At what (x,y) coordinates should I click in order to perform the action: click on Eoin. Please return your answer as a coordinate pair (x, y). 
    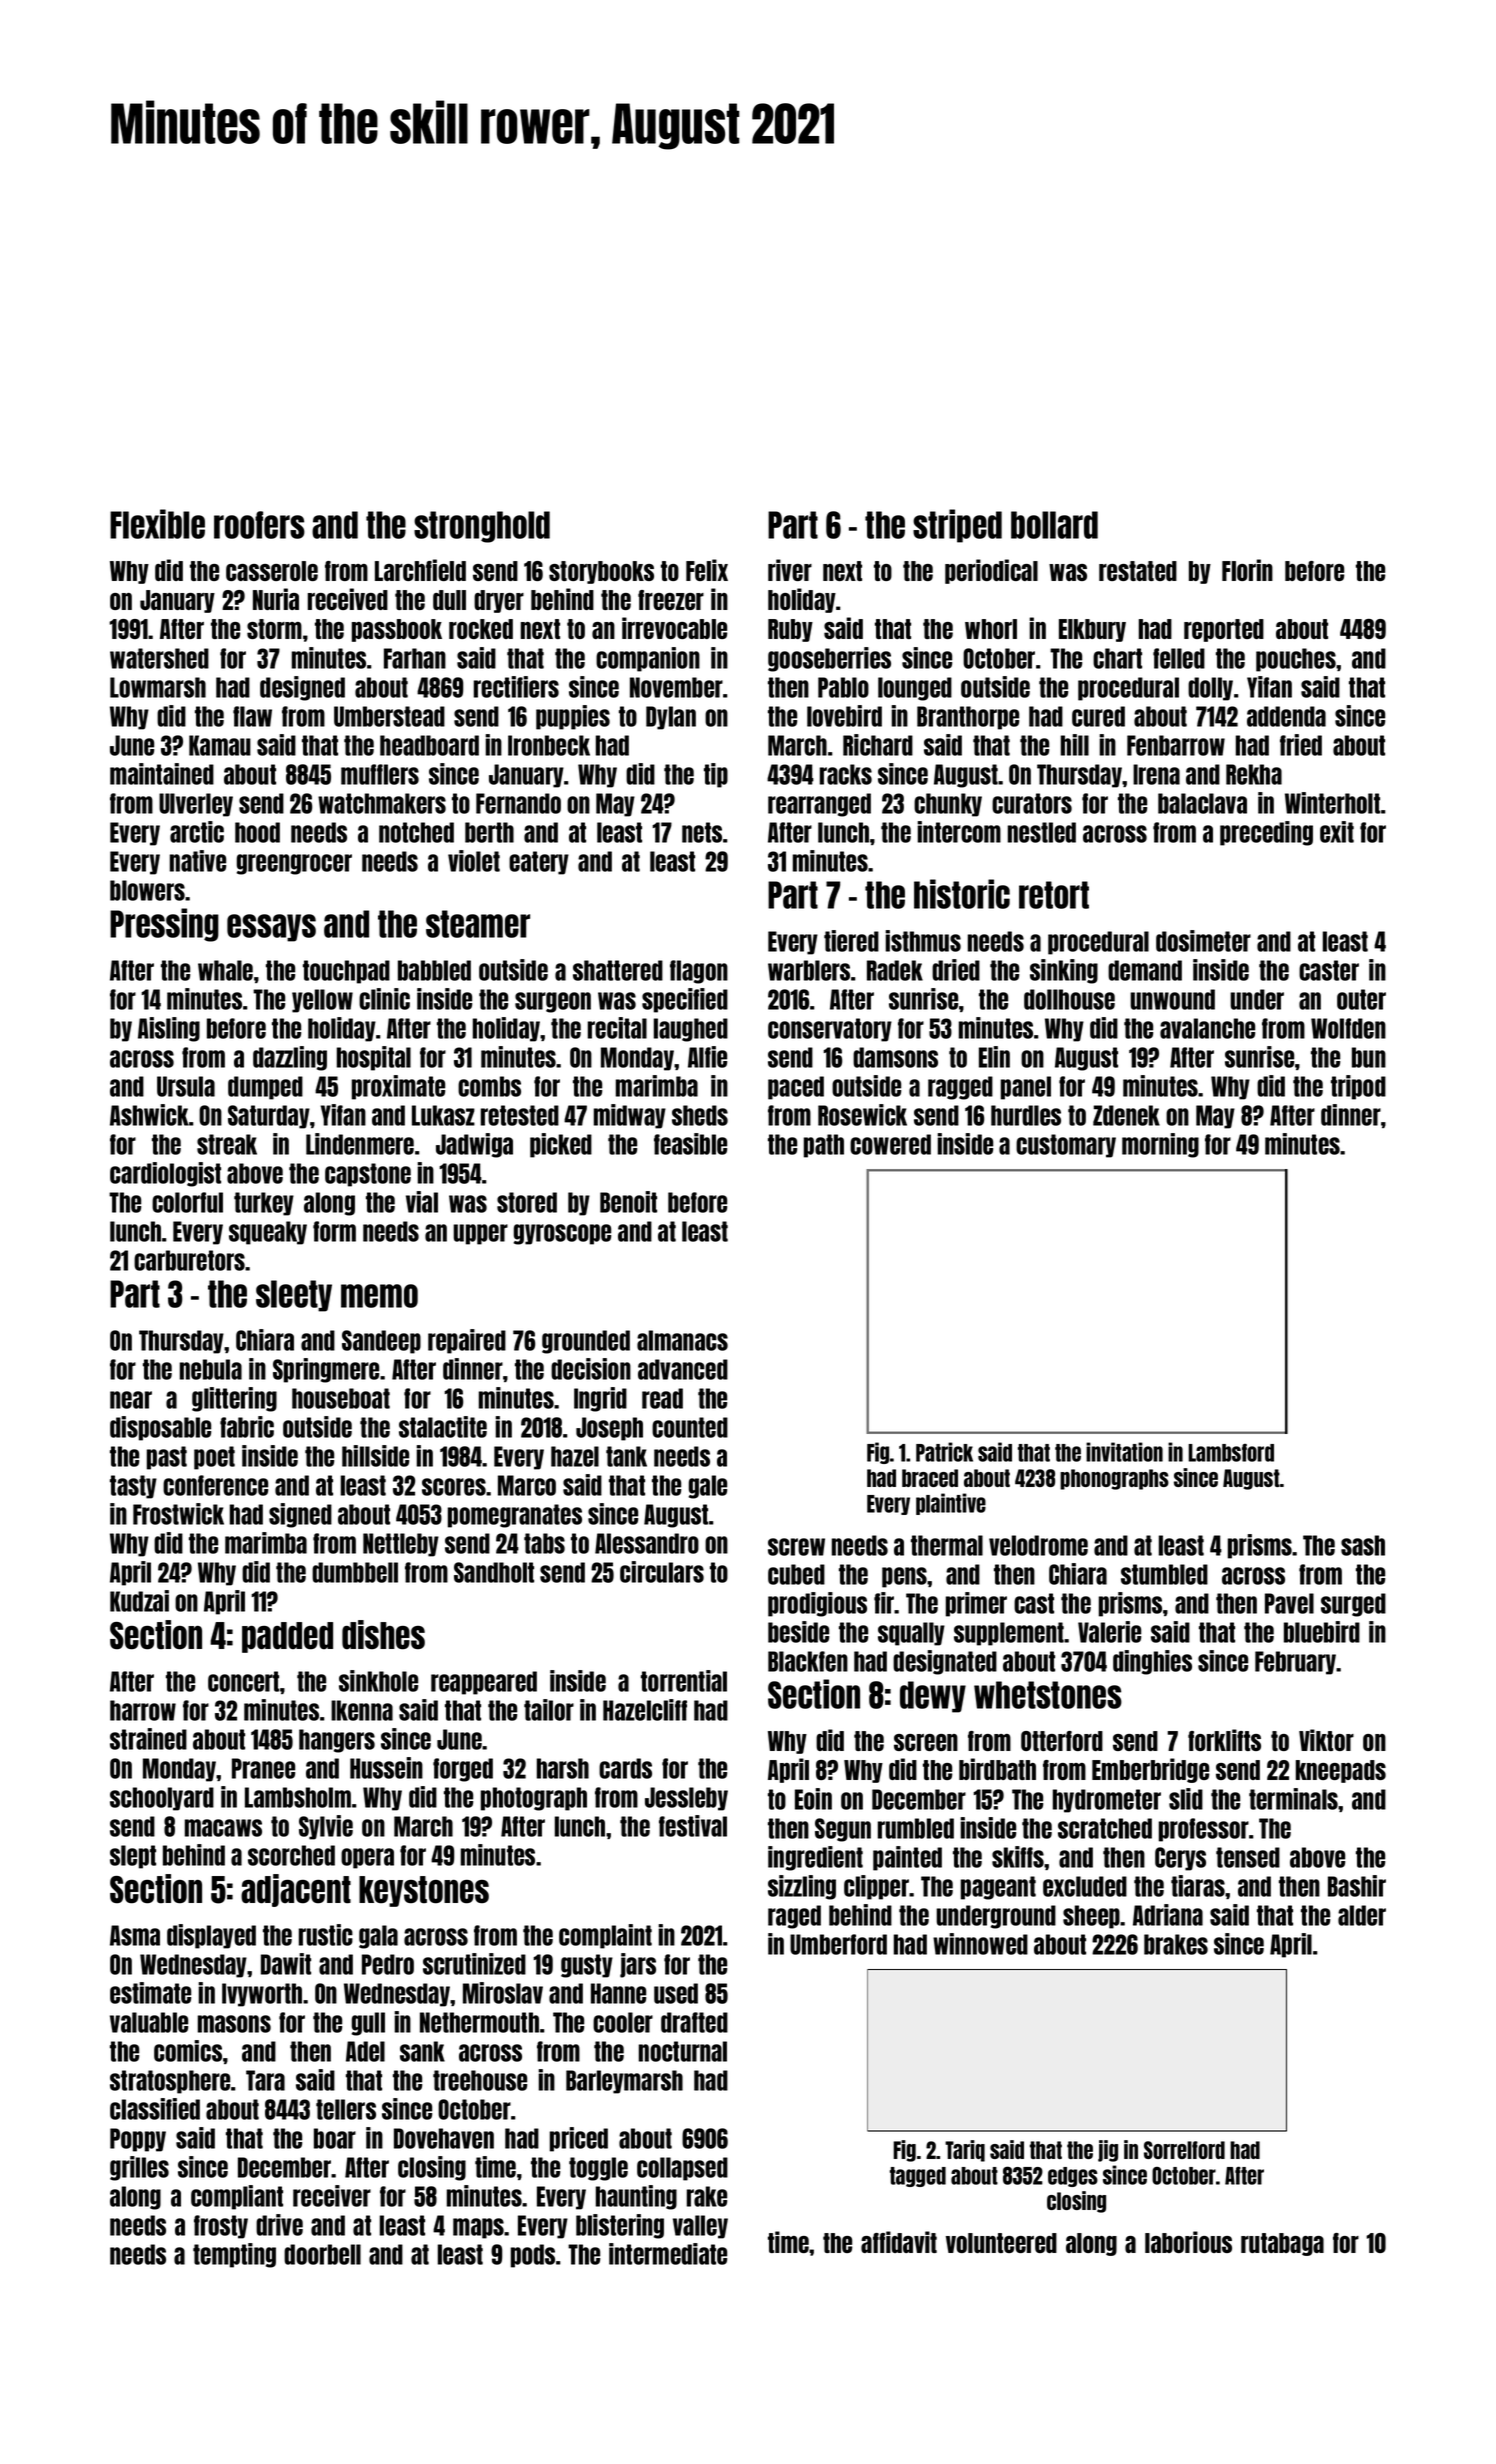
    Looking at the image, I should click on (813, 1799).
